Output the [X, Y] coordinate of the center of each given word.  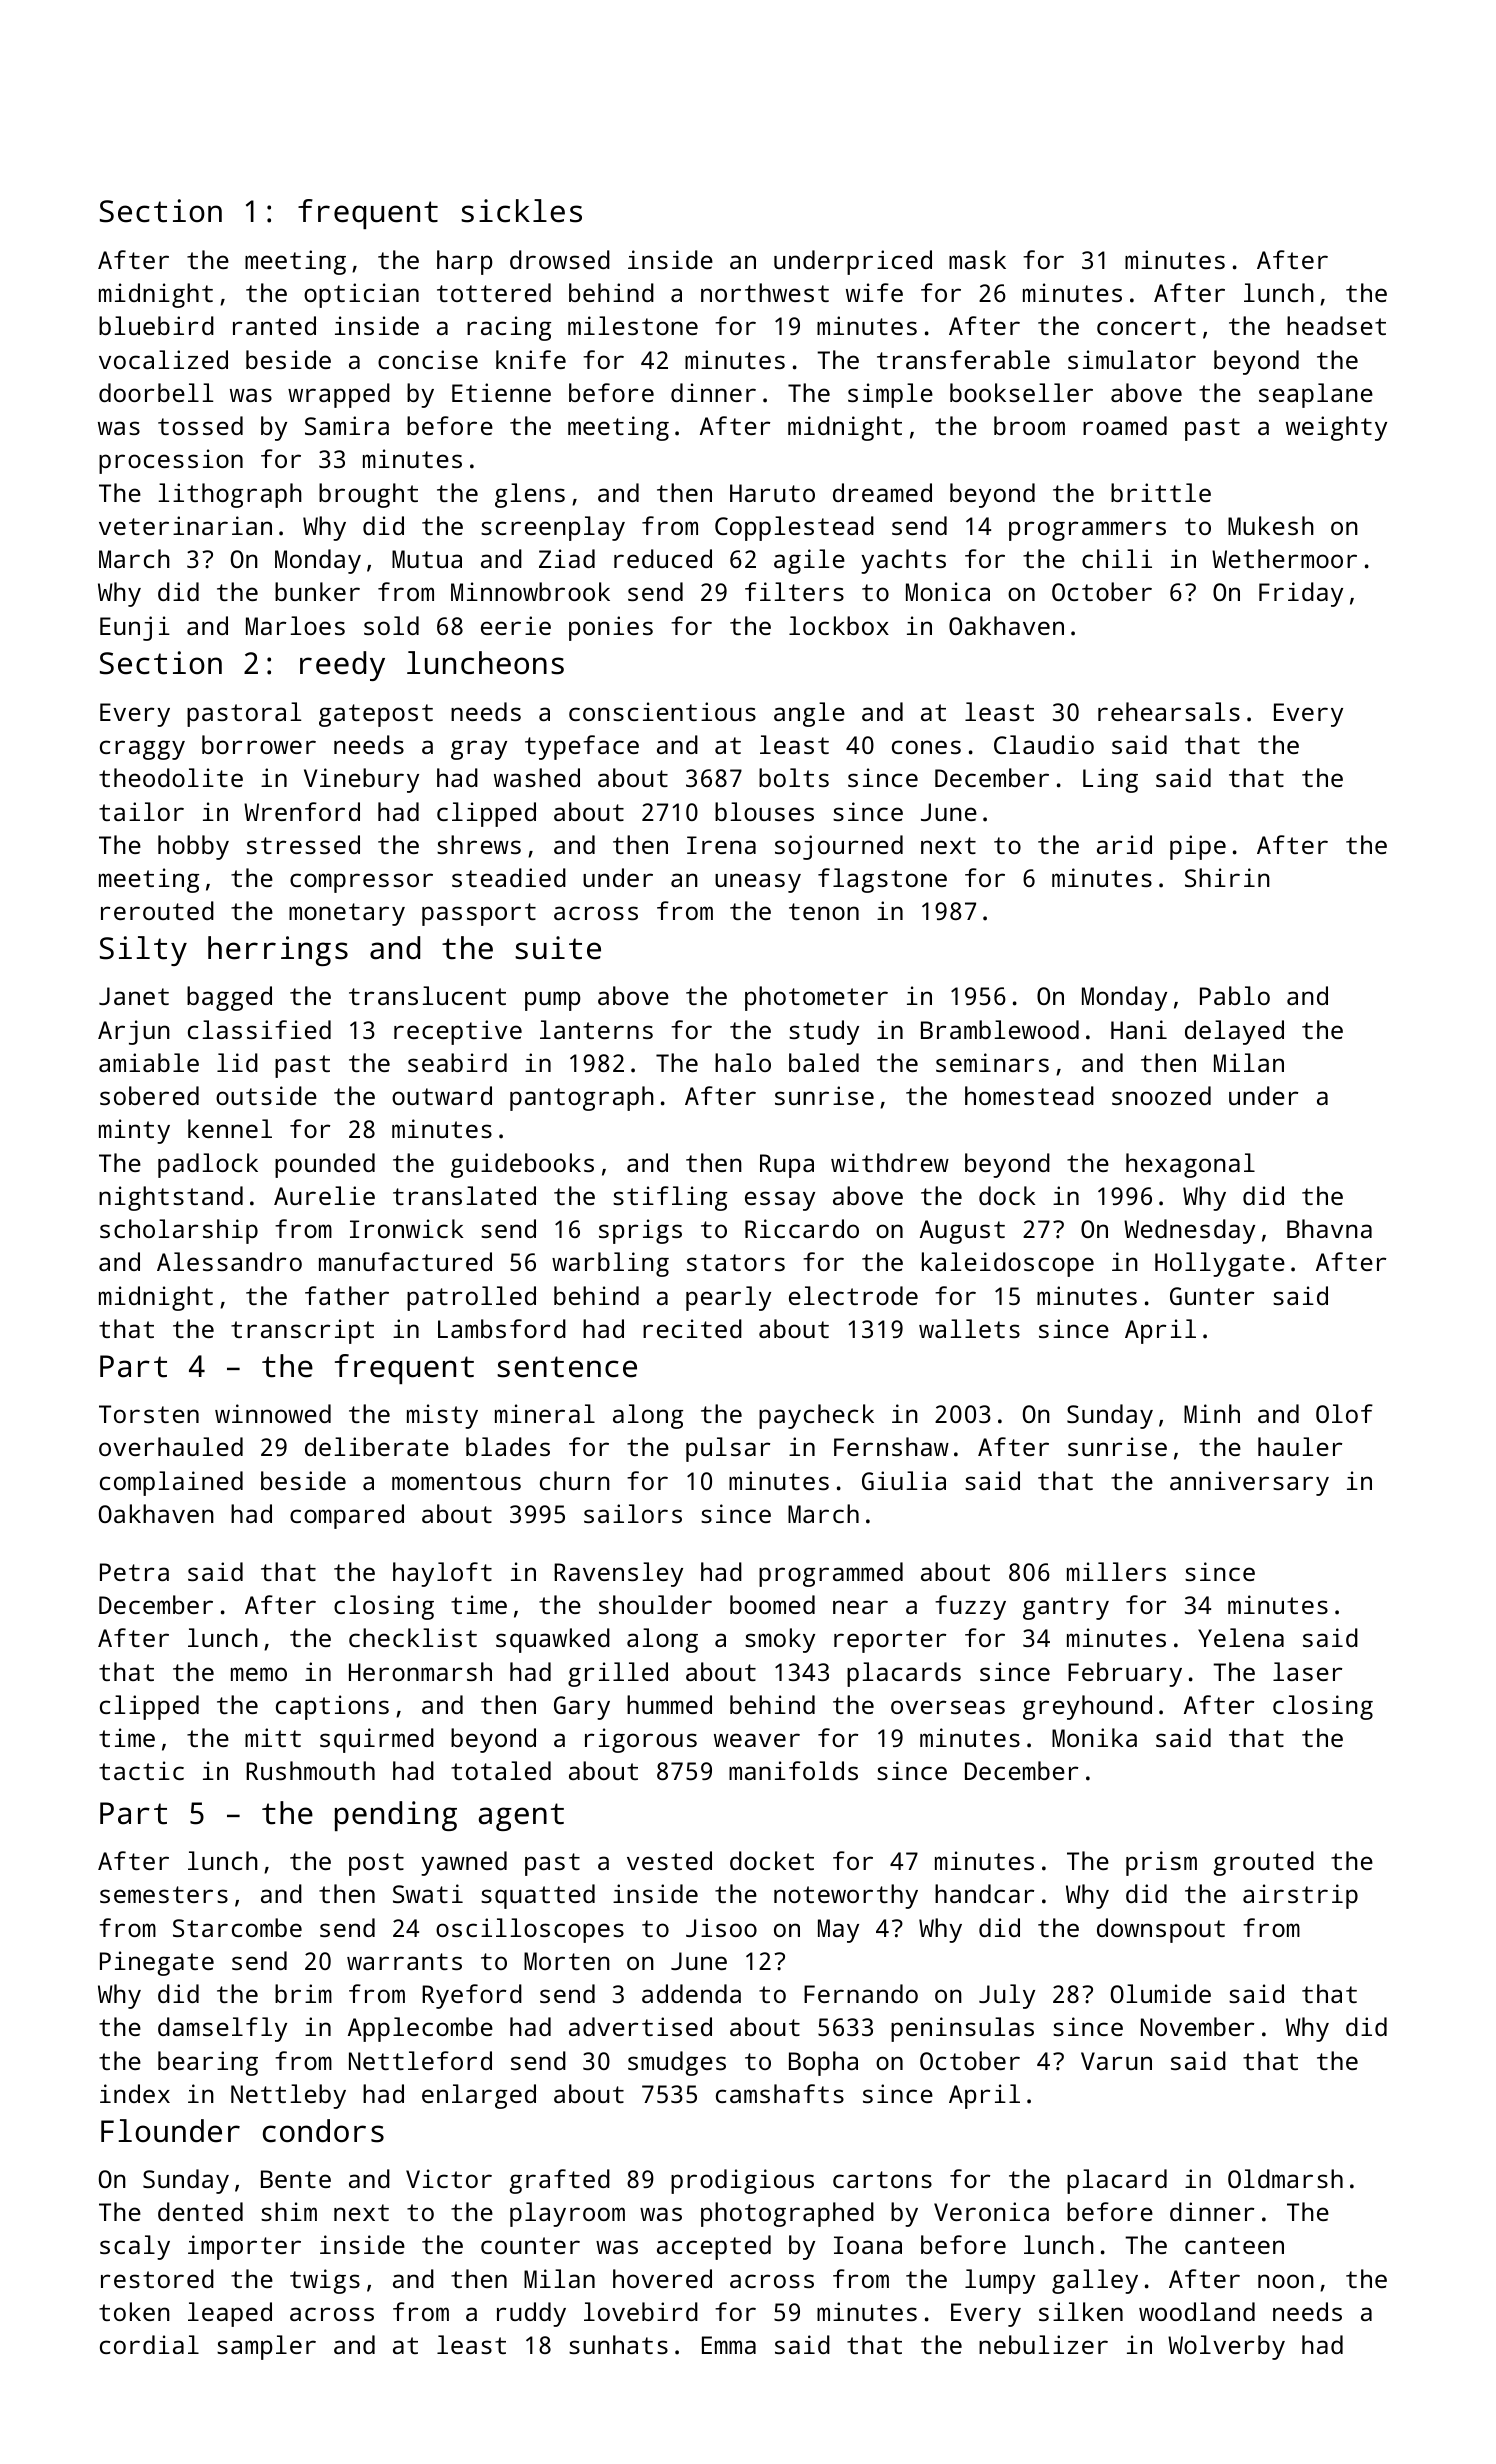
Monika [1094, 1737]
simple [890, 395]
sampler [266, 2347]
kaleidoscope [1008, 1264]
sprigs [640, 1231]
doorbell [156, 392]
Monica [948, 591]
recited [692, 1328]
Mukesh [1271, 525]
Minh [1212, 1413]
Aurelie [324, 1195]
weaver [757, 1740]
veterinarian [185, 525]
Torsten [149, 1414]
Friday [1301, 594]
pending [396, 1816]
